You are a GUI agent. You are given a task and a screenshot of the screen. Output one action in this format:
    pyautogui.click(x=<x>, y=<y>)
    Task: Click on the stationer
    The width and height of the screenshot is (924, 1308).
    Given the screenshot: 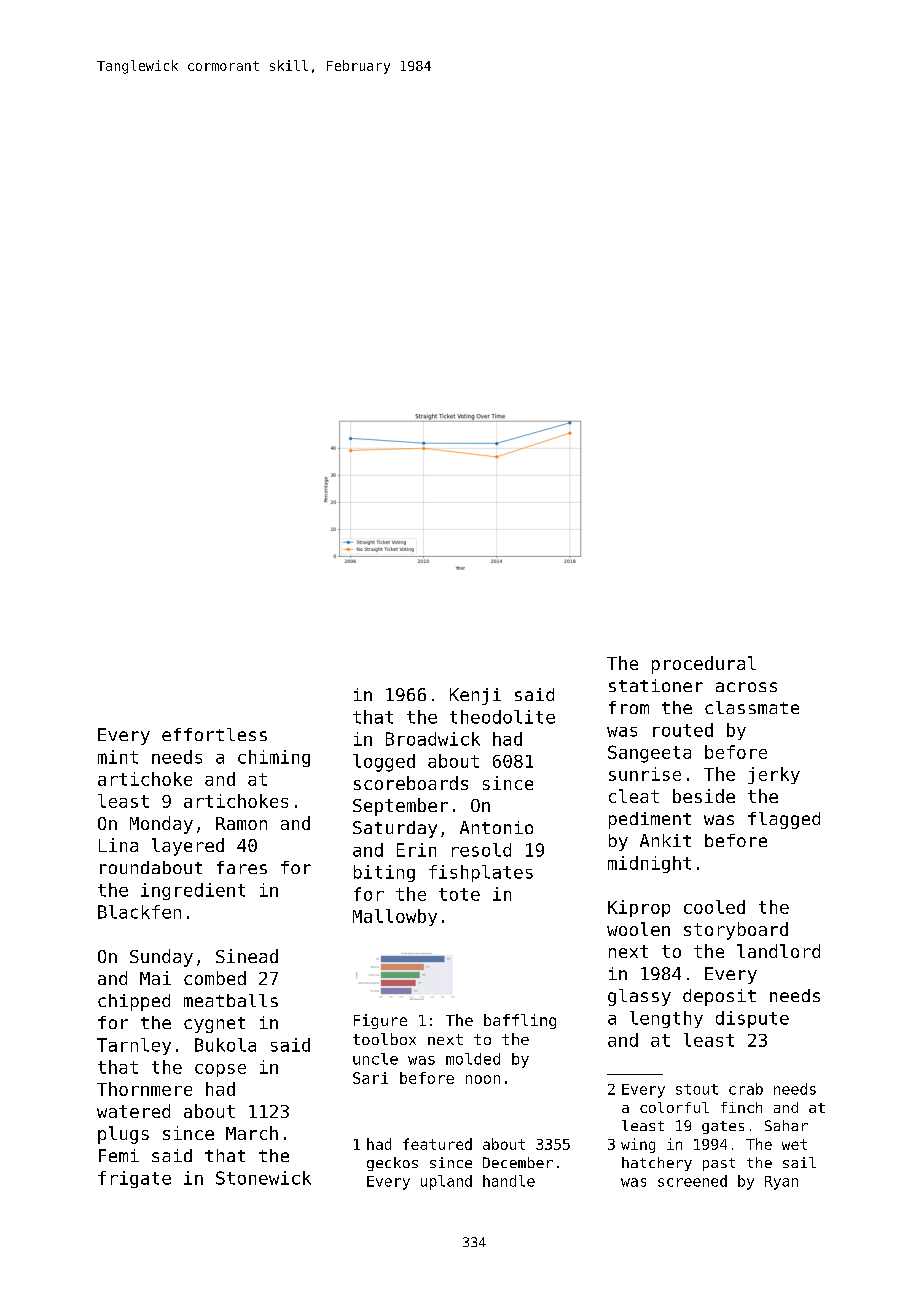 What is the action you would take?
    pyautogui.click(x=656, y=685)
